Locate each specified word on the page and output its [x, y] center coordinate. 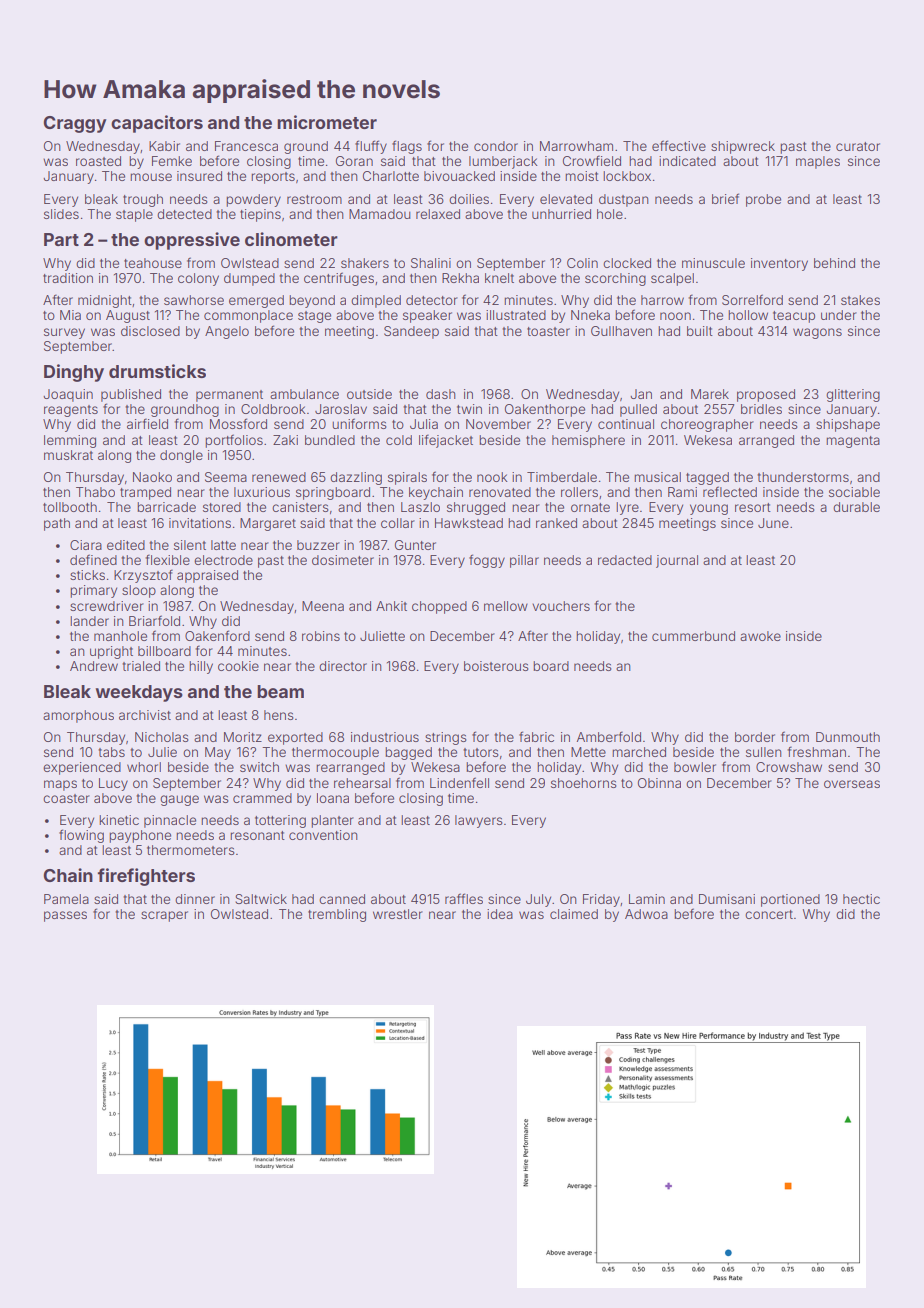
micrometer [327, 122]
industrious [385, 737]
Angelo [227, 332]
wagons [817, 333]
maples [818, 162]
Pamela [66, 899]
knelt [499, 278]
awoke [760, 636]
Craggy [75, 124]
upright [111, 652]
